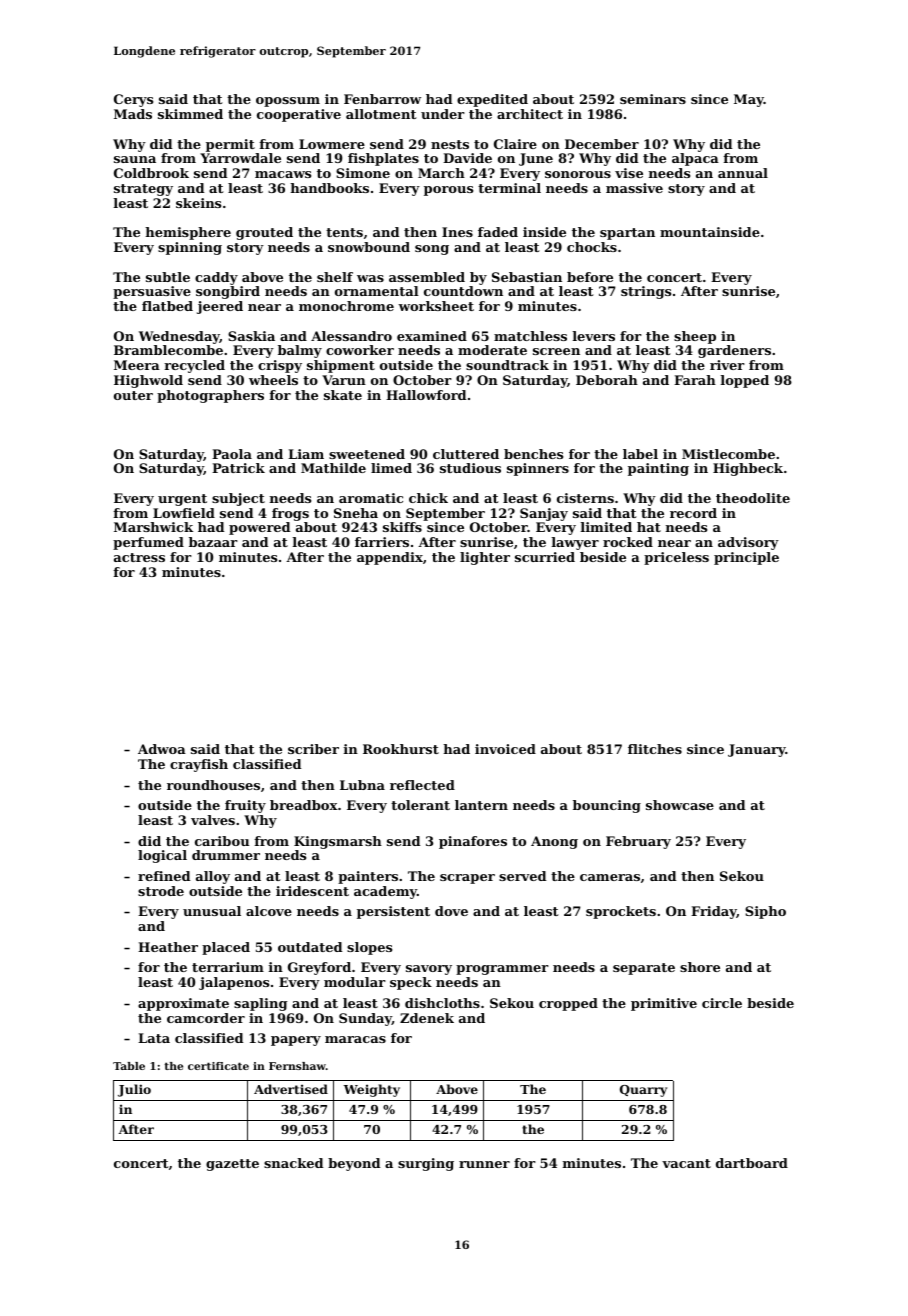  I want to click on Cerys, so click(133, 100).
